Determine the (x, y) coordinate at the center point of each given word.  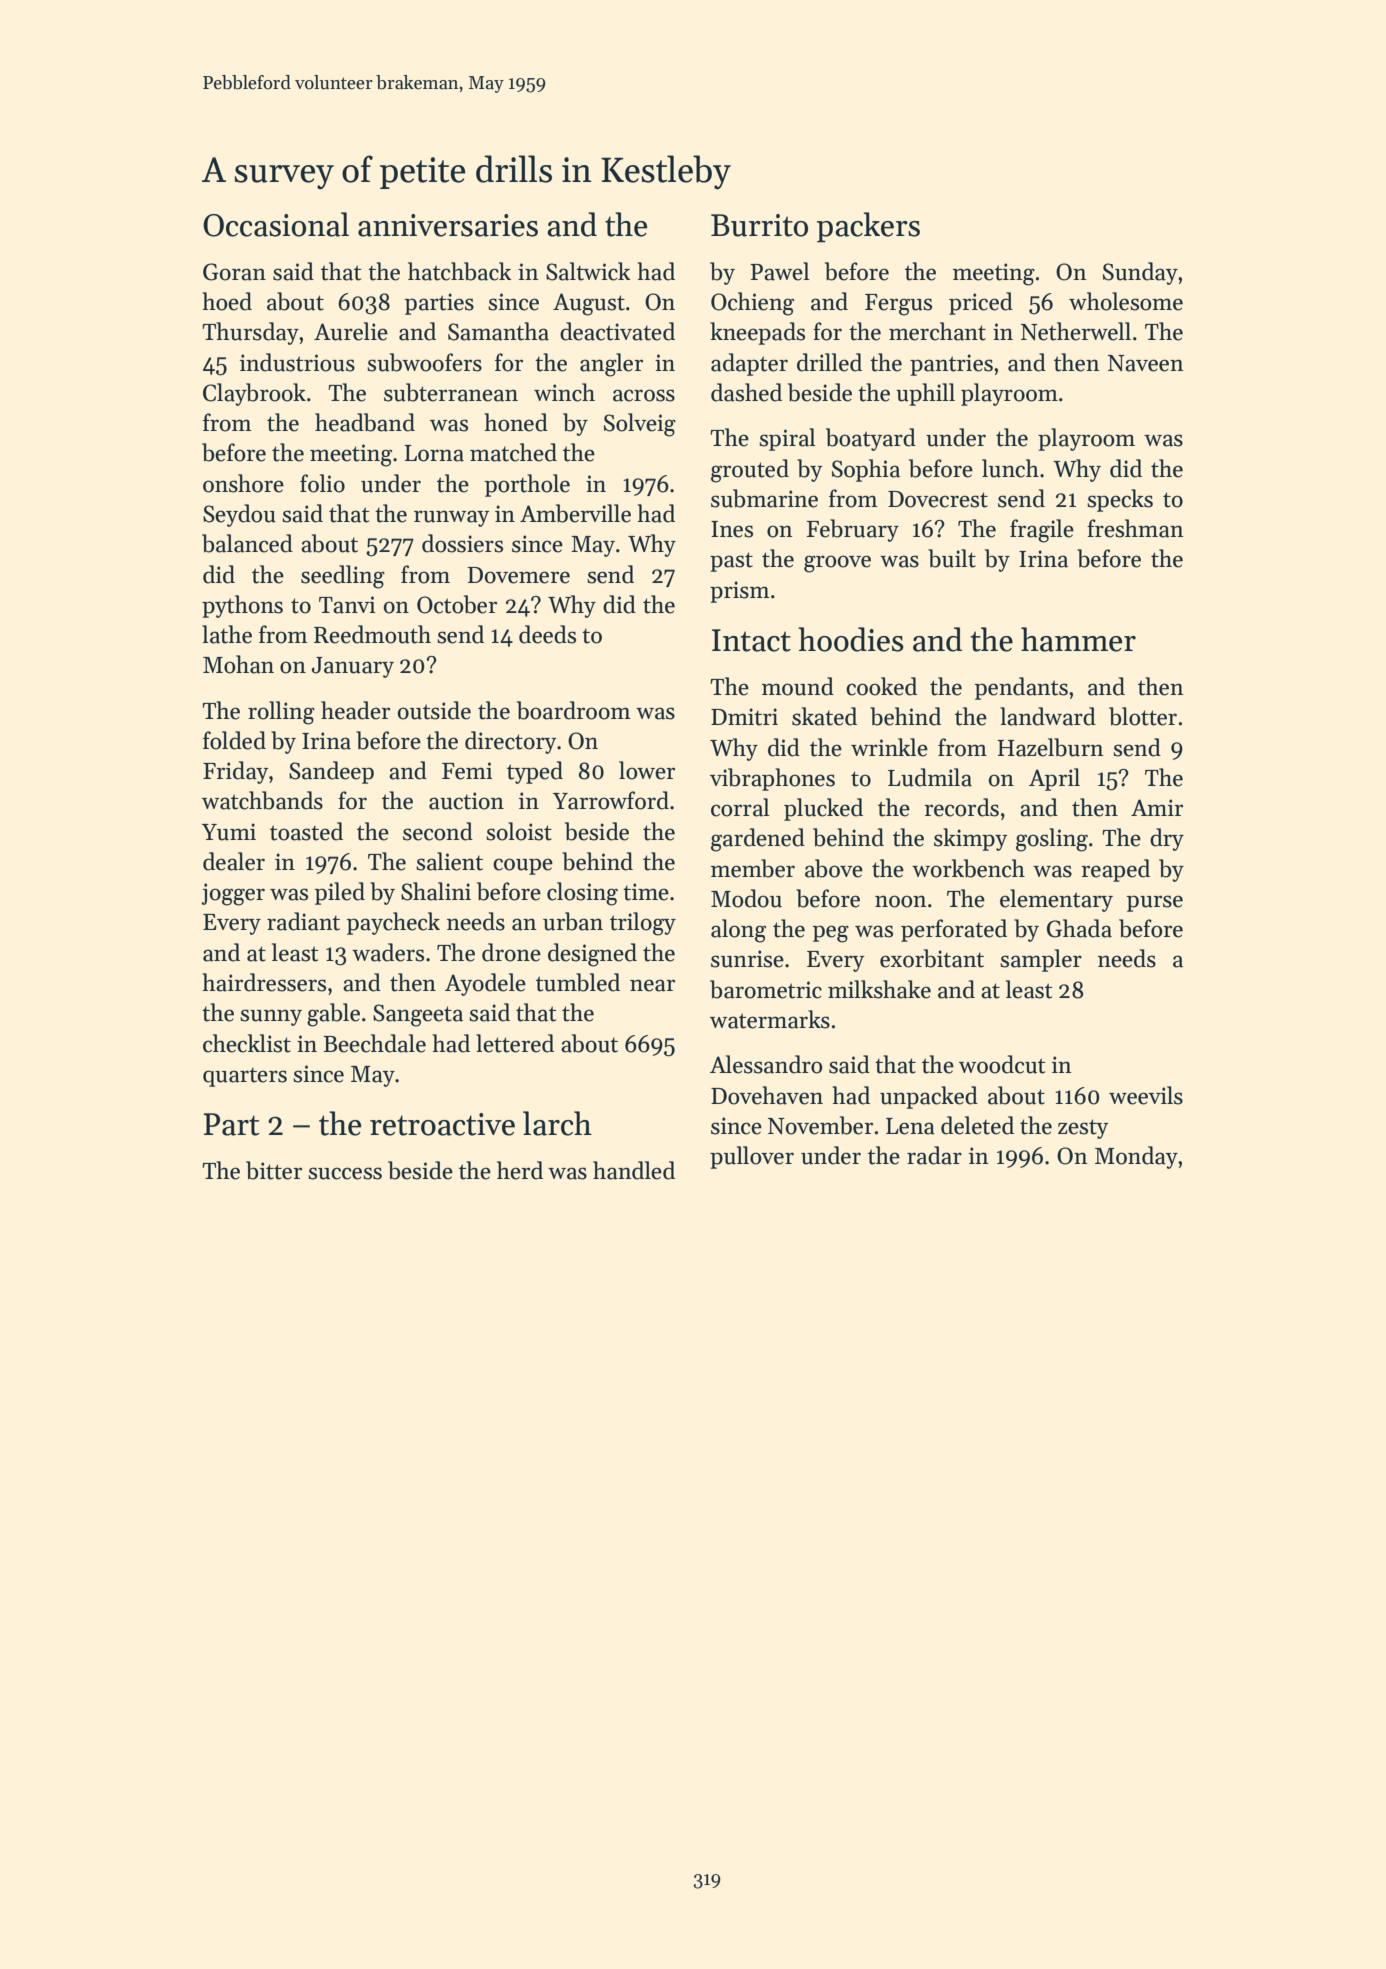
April (1054, 779)
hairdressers (264, 982)
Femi (467, 771)
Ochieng (752, 304)
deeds (547, 634)
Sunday (1140, 273)
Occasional (276, 224)
